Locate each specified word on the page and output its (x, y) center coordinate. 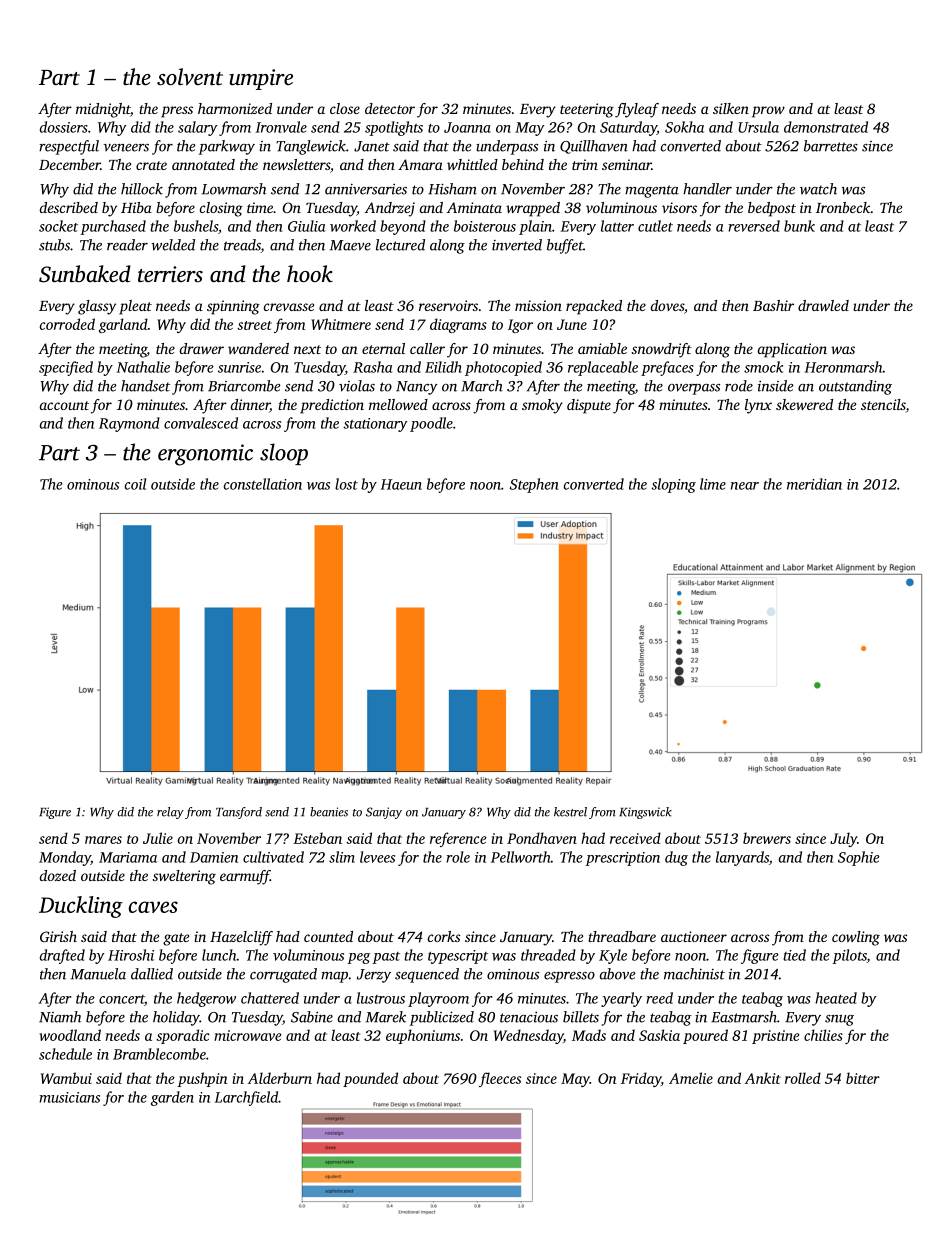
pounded (370, 1079)
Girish (58, 936)
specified (66, 368)
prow (768, 112)
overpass (694, 389)
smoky (542, 406)
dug (676, 858)
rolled (803, 1078)
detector (390, 108)
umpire (261, 79)
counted (328, 936)
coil (135, 484)
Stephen (534, 485)
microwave (247, 1035)
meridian (814, 484)
